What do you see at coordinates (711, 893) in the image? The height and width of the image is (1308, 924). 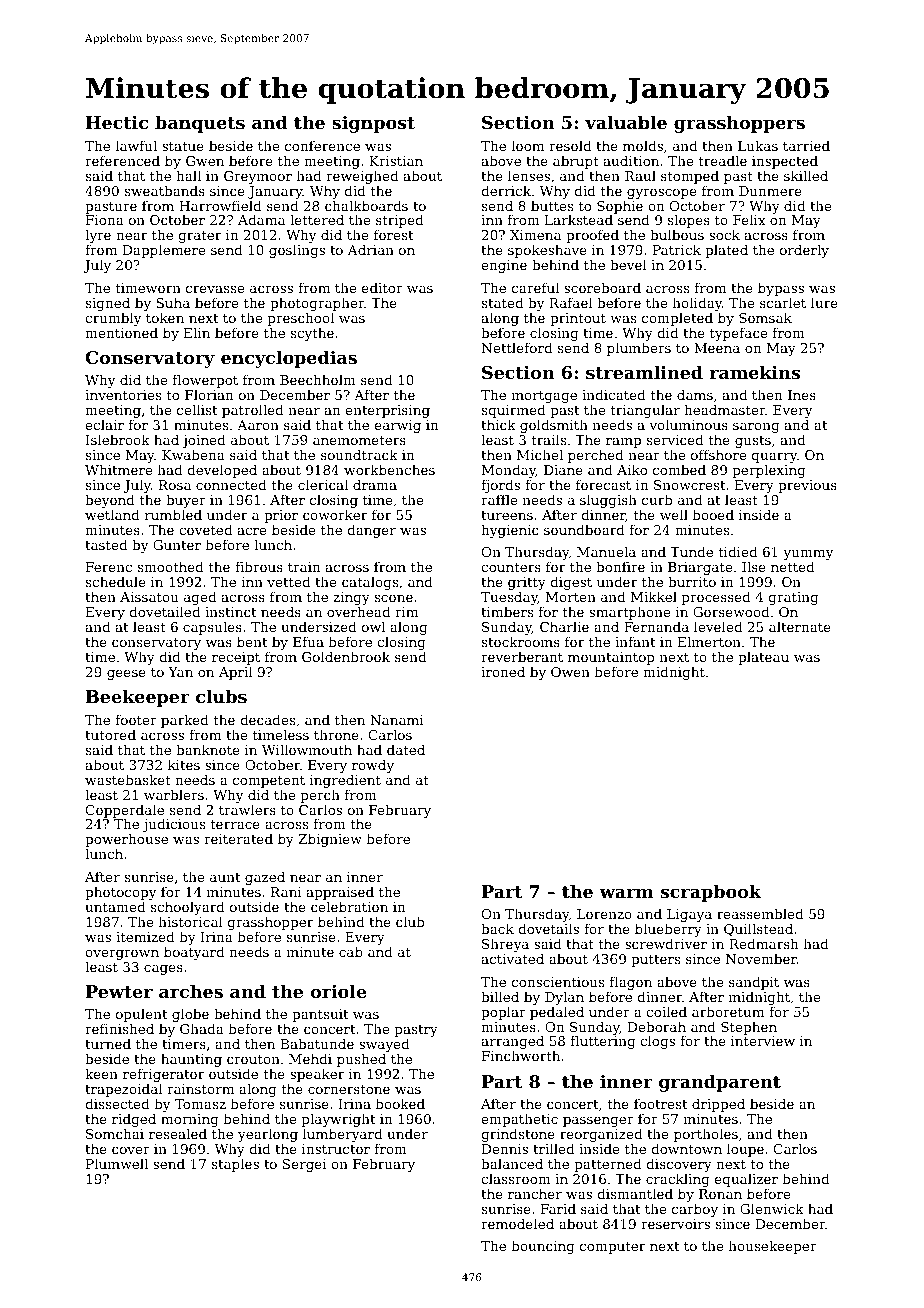 I see `scrapbook` at bounding box center [711, 893].
